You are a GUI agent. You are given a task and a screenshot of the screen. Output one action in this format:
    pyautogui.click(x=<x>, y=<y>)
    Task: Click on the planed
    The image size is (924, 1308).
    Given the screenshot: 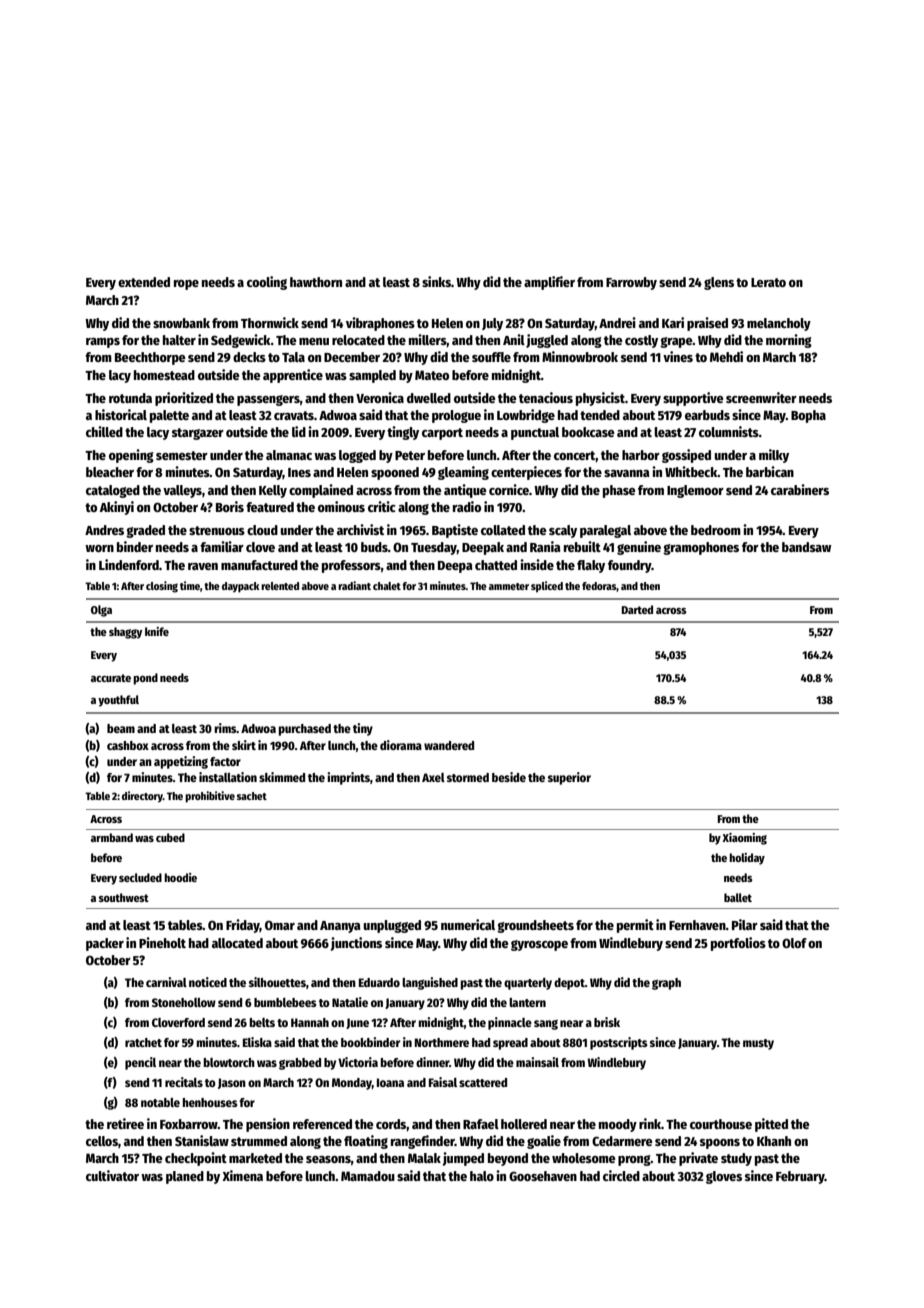 What is the action you would take?
    pyautogui.click(x=185, y=1177)
